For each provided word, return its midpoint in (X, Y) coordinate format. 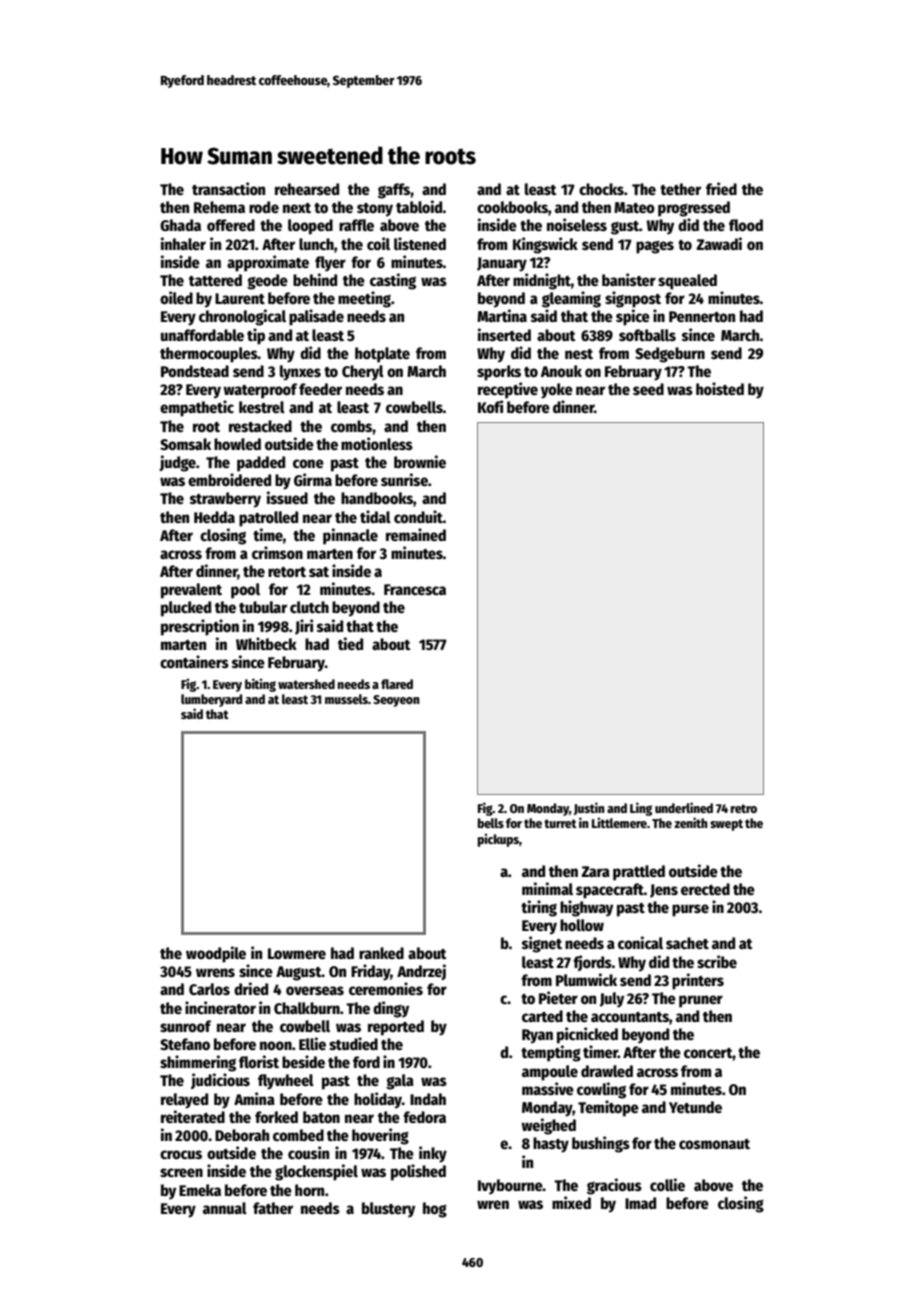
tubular (263, 607)
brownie (420, 461)
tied (350, 643)
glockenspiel (316, 1172)
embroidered (229, 479)
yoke (557, 391)
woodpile (216, 954)
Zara (595, 871)
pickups (498, 840)
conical (640, 942)
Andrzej (421, 972)
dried (251, 988)
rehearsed (307, 189)
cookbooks (512, 207)
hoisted (720, 388)
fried (721, 188)
